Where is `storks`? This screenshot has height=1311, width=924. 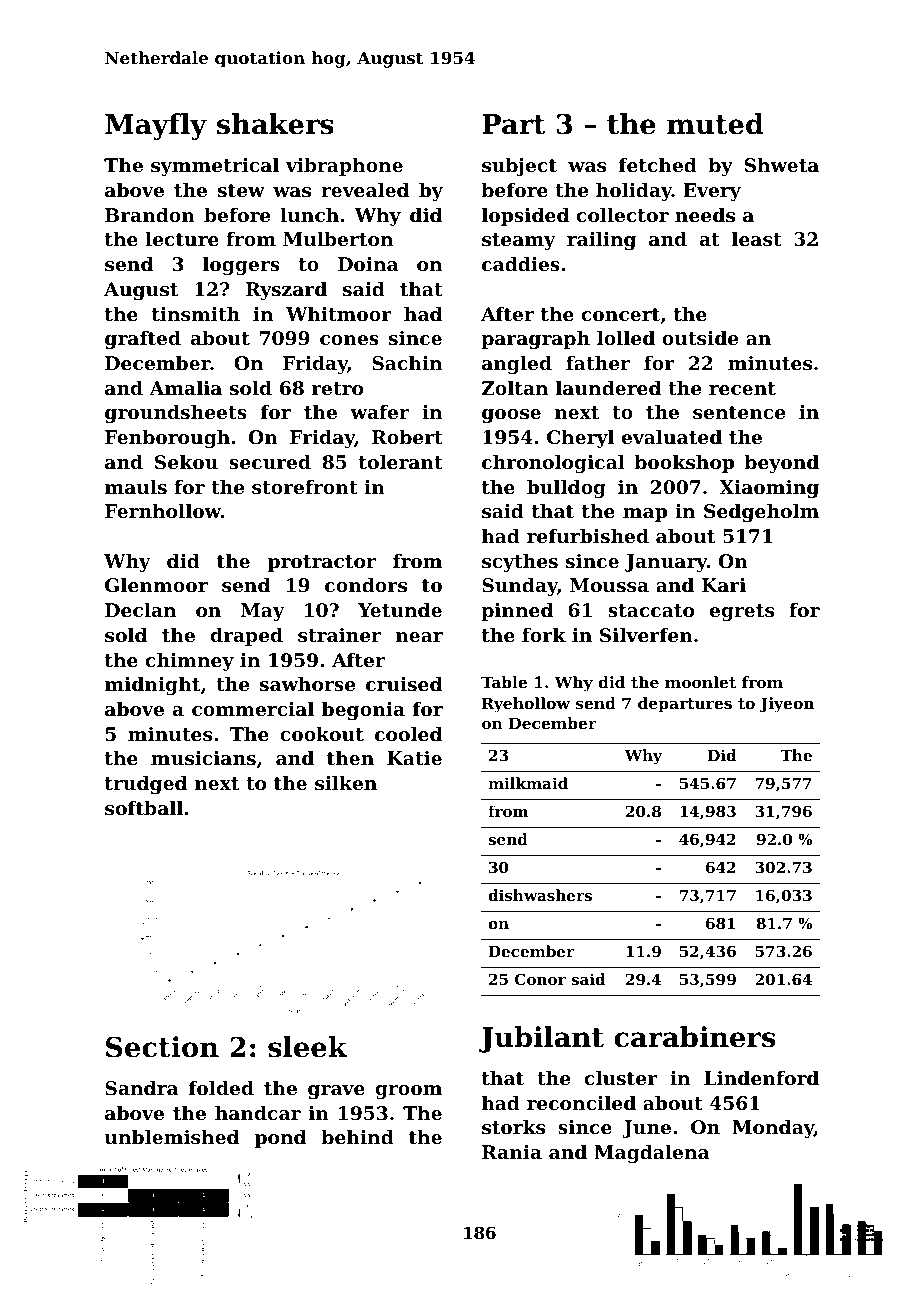
storks is located at coordinates (513, 1127).
